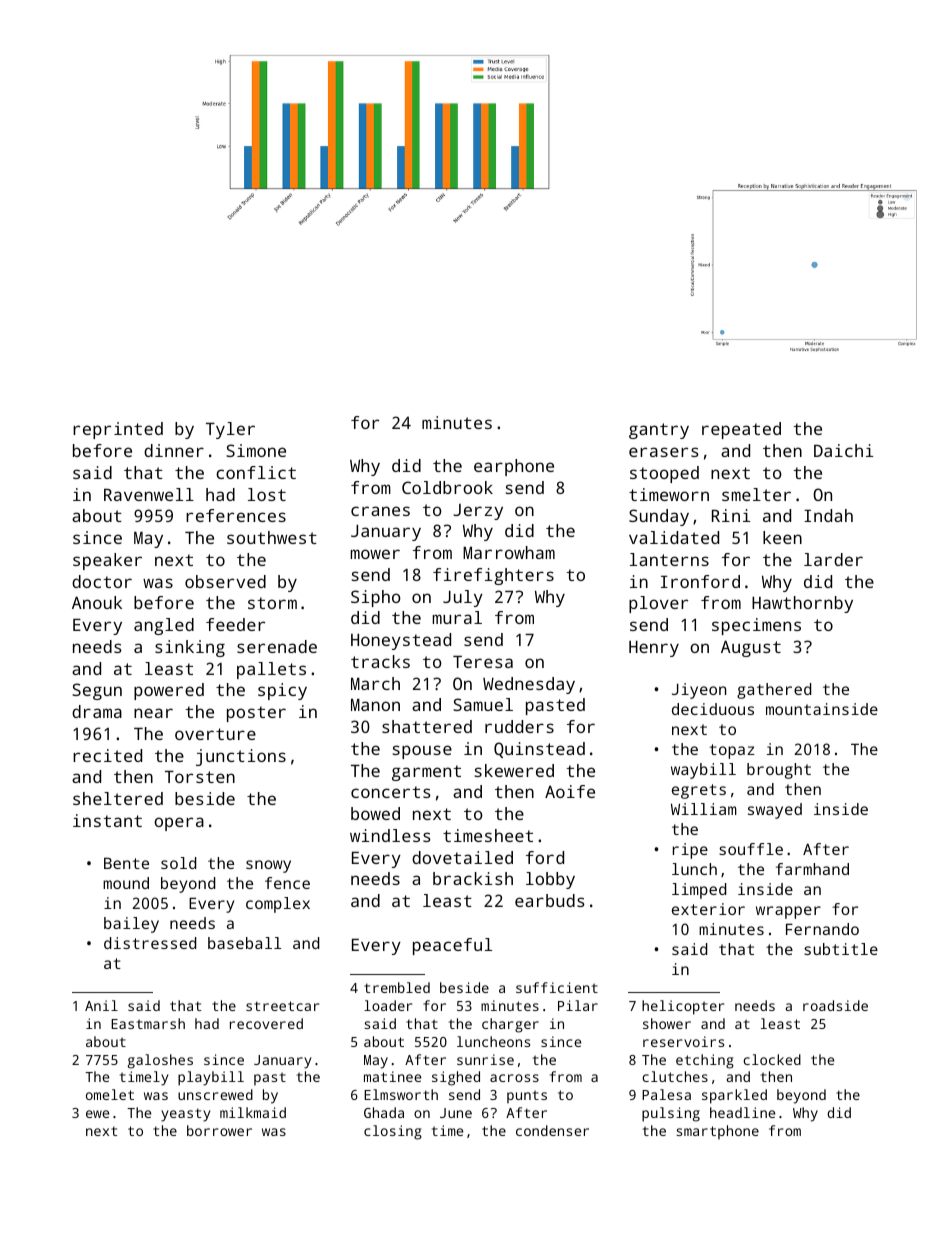 This document has width=952, height=1233. Describe the element at coordinates (375, 554) in the document. I see `mower` at that location.
